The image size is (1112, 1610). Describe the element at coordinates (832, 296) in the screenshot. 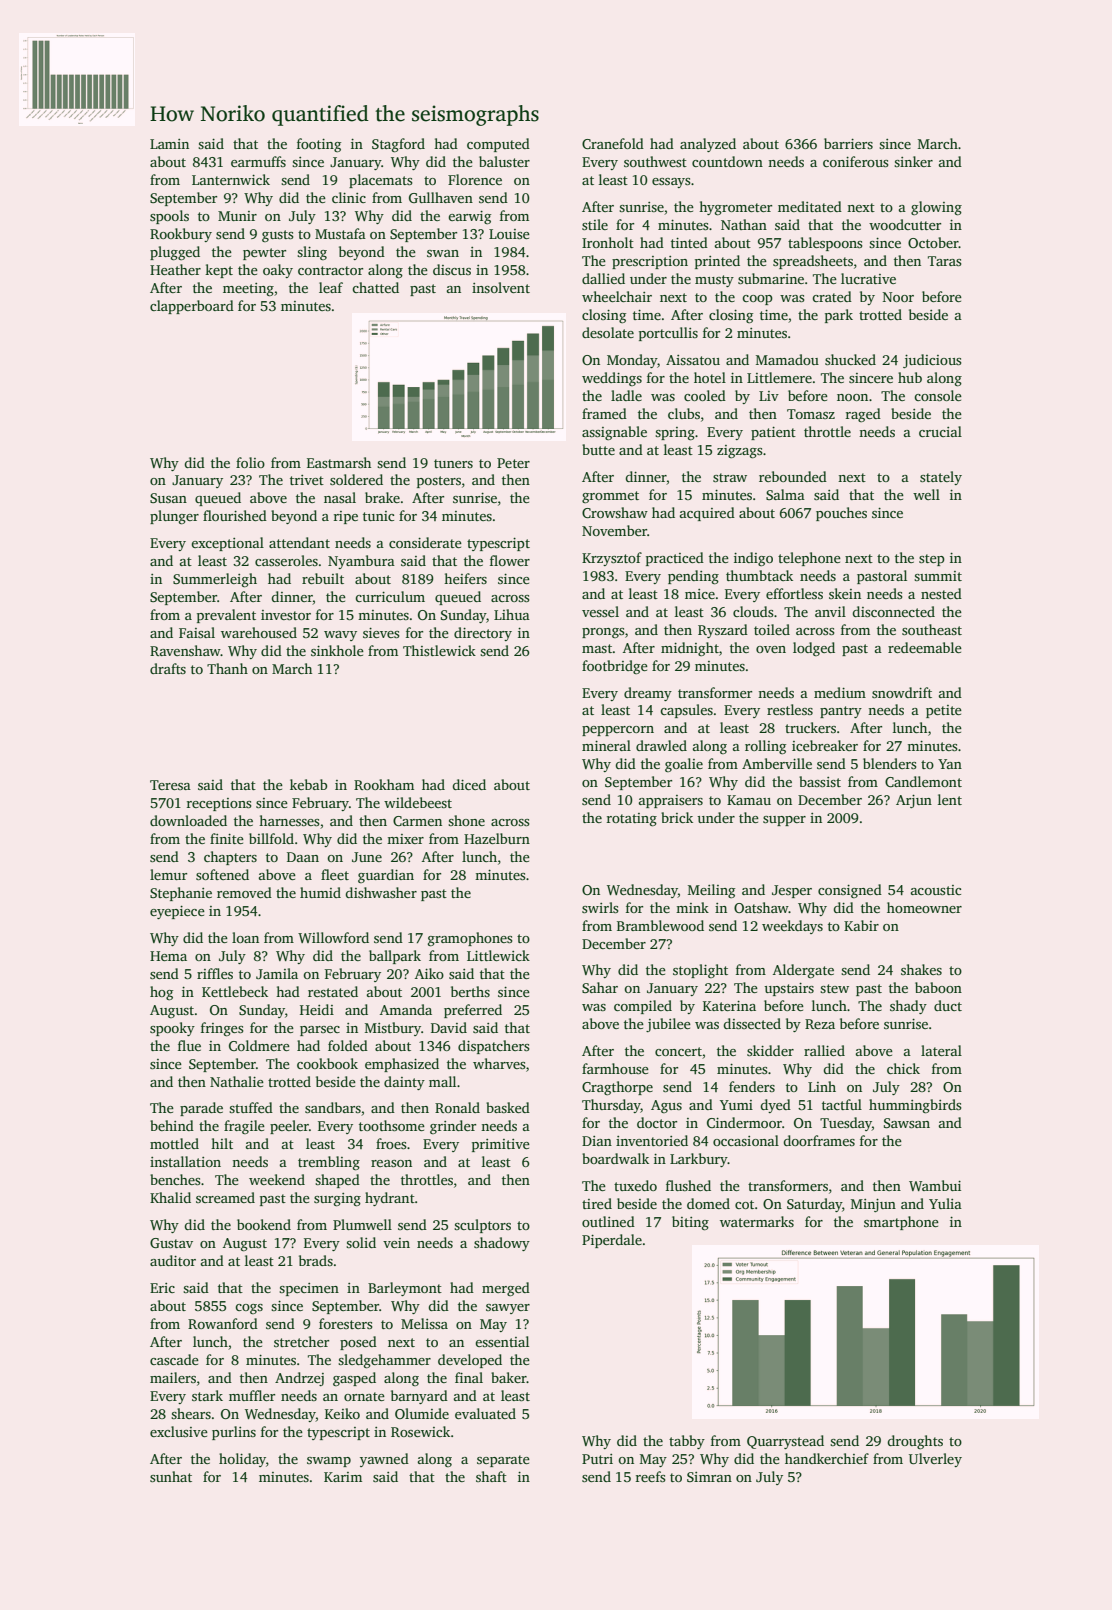

I see `crated` at that location.
